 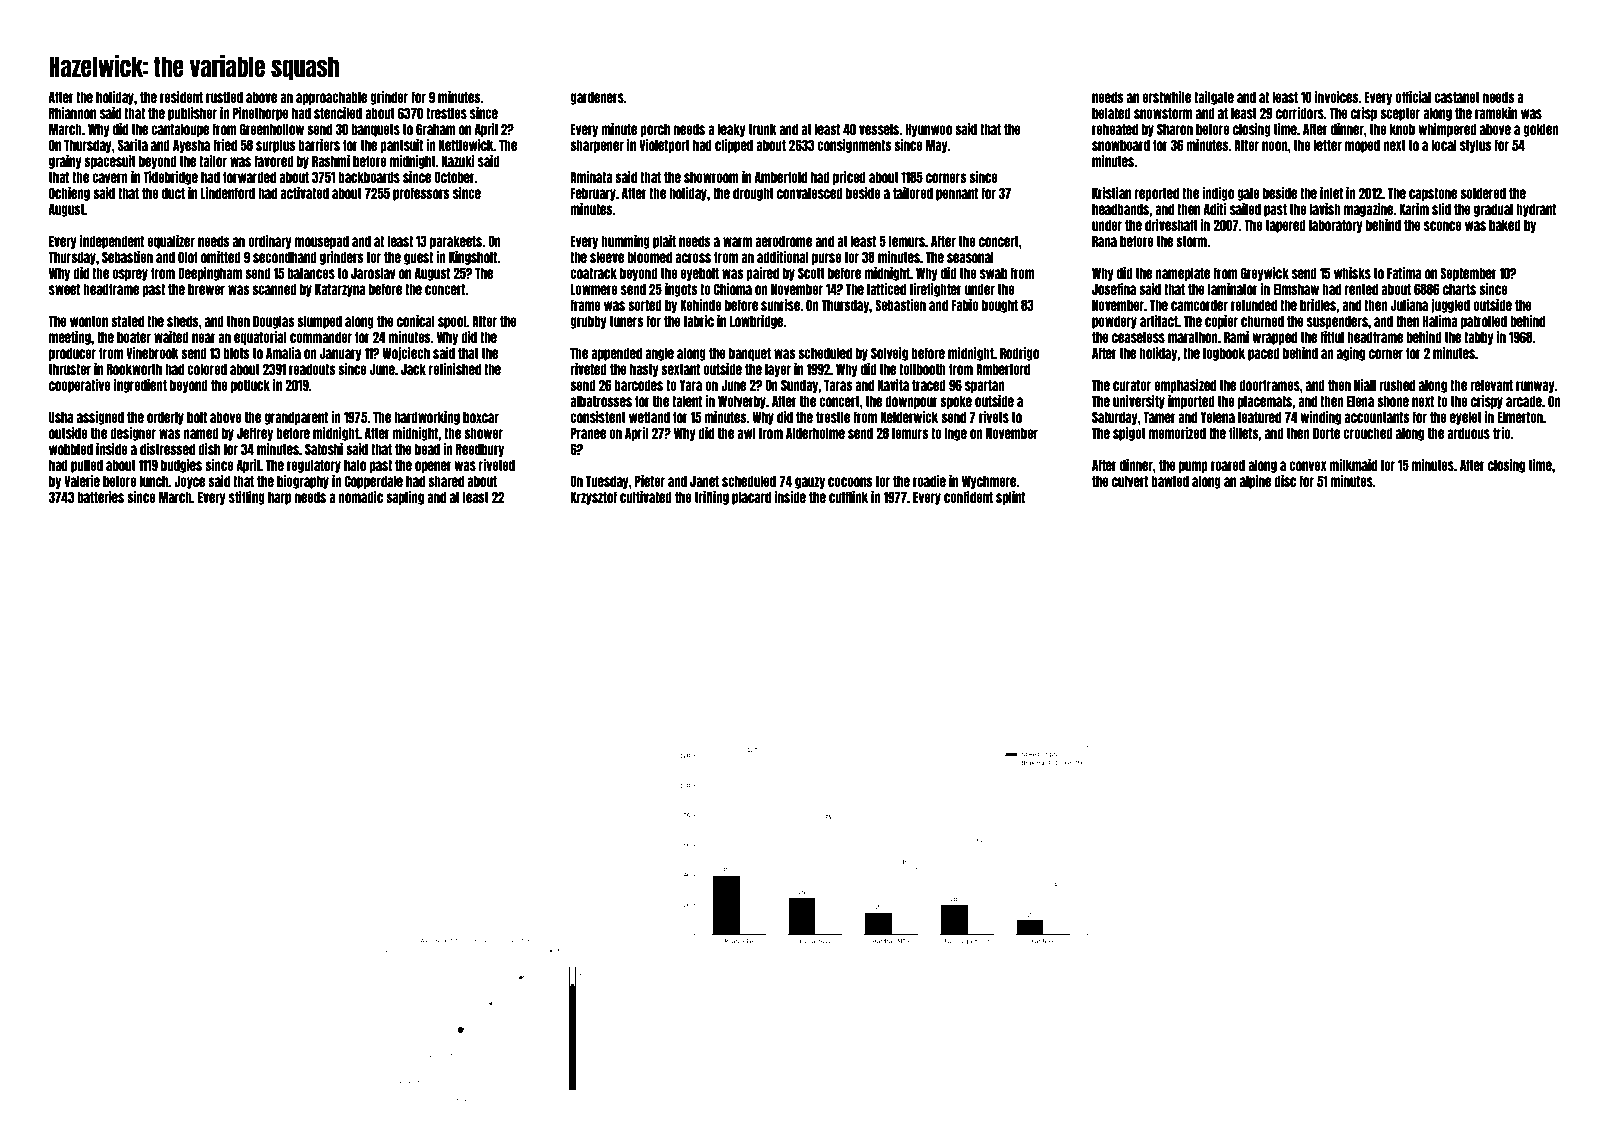 What do you see at coordinates (1409, 305) in the document?
I see `Juliana` at bounding box center [1409, 305].
